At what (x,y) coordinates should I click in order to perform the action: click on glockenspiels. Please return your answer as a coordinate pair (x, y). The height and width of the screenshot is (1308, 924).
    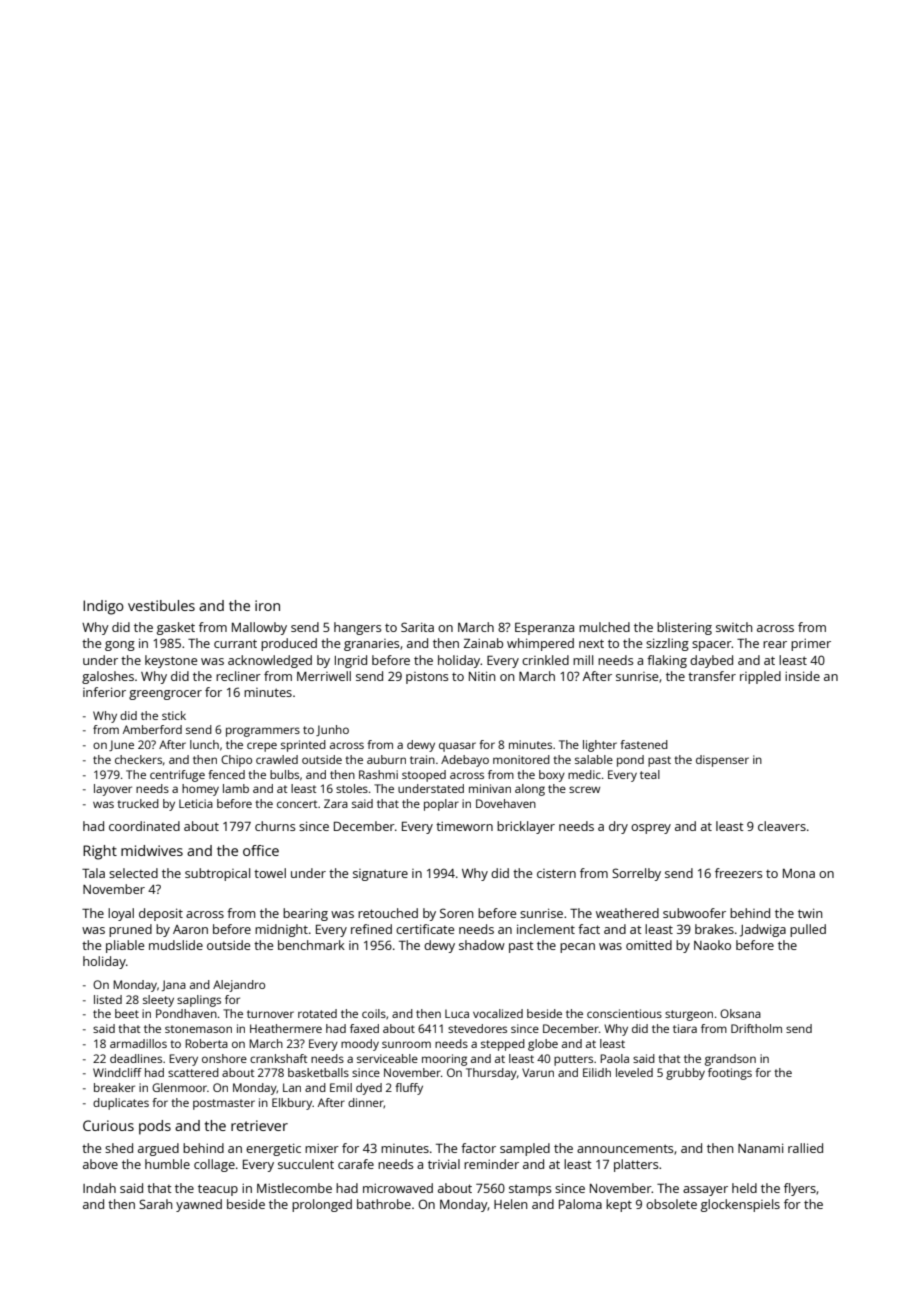
    Looking at the image, I should click on (740, 1205).
